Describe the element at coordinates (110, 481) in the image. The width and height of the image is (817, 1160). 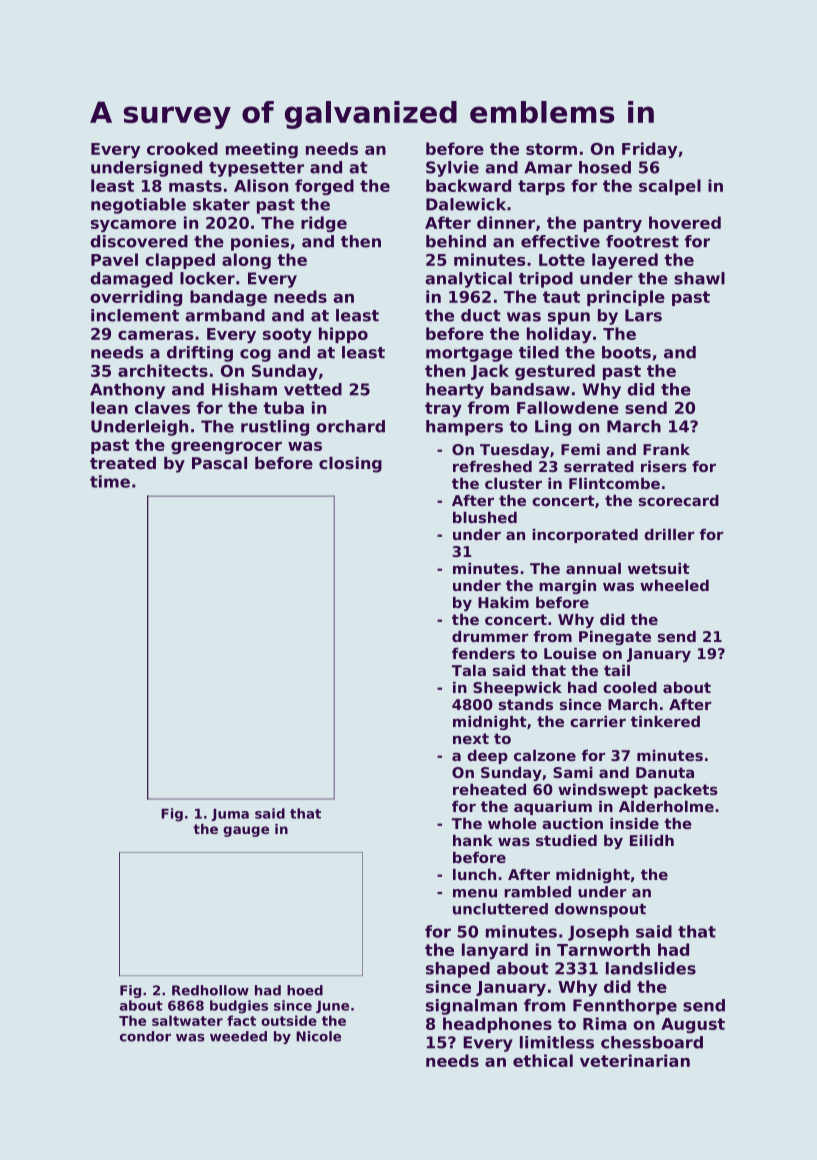
I see `time` at that location.
